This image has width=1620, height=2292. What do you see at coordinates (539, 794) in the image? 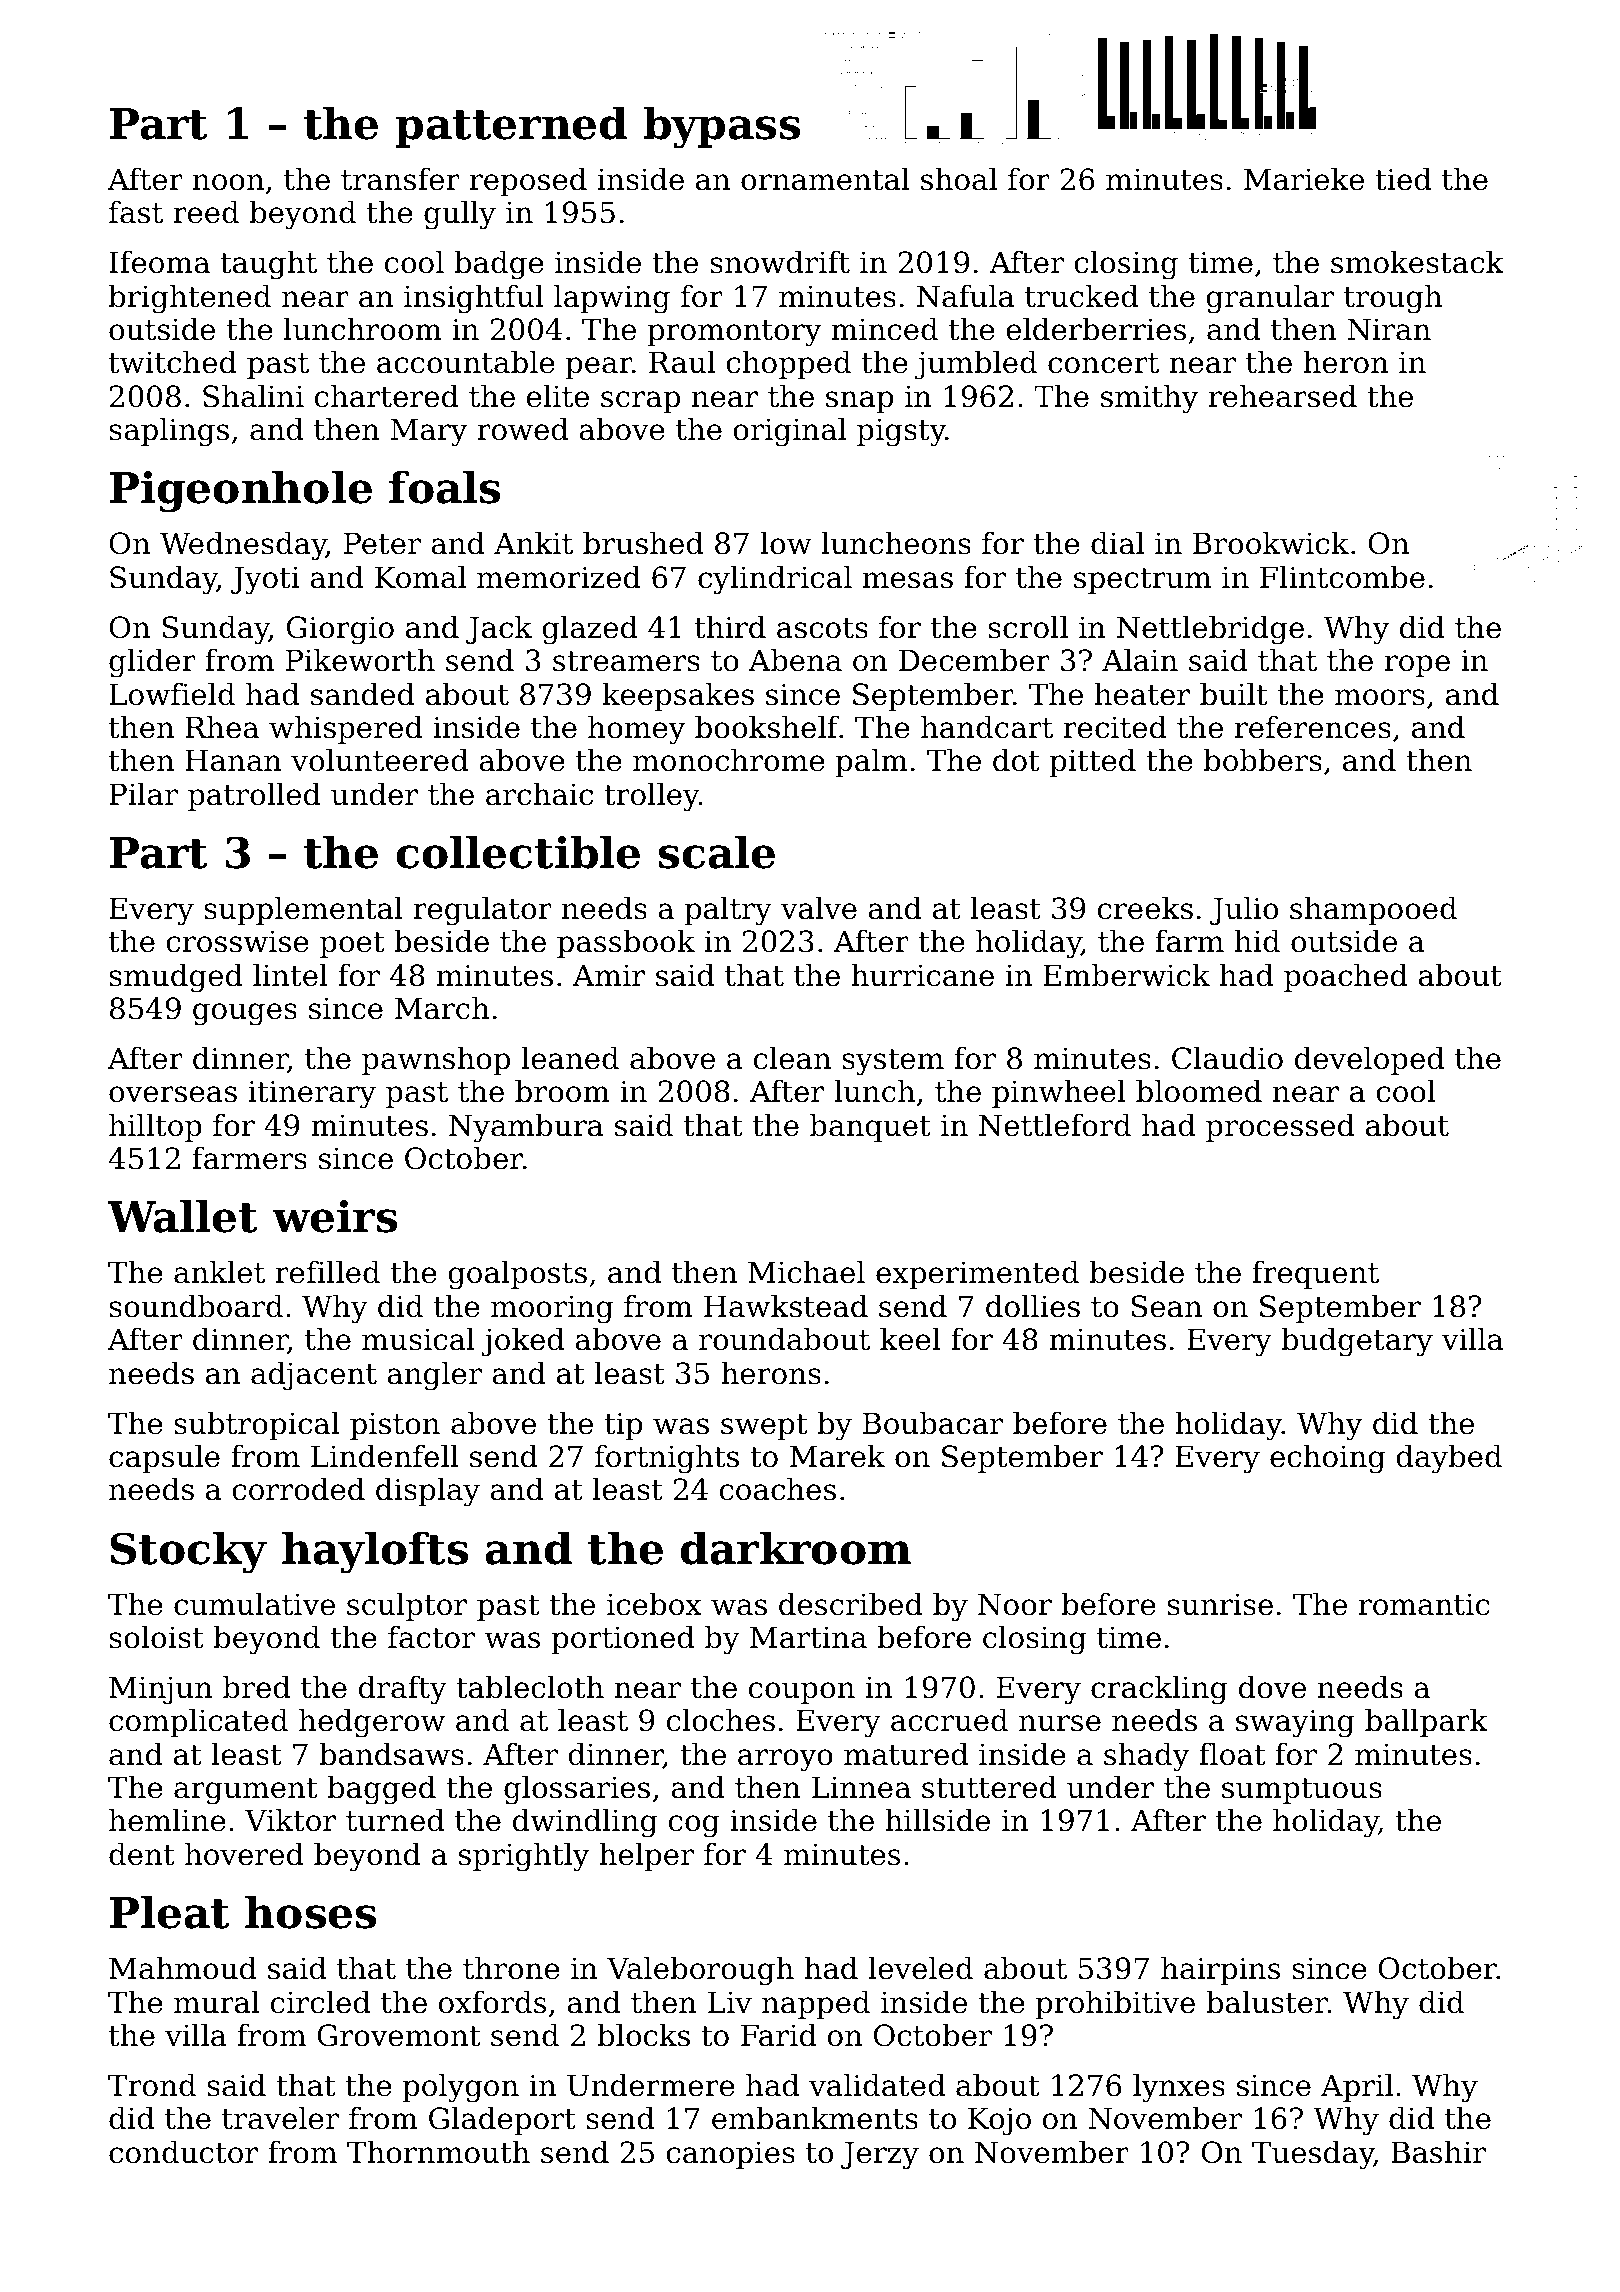
I see `archaic` at bounding box center [539, 794].
